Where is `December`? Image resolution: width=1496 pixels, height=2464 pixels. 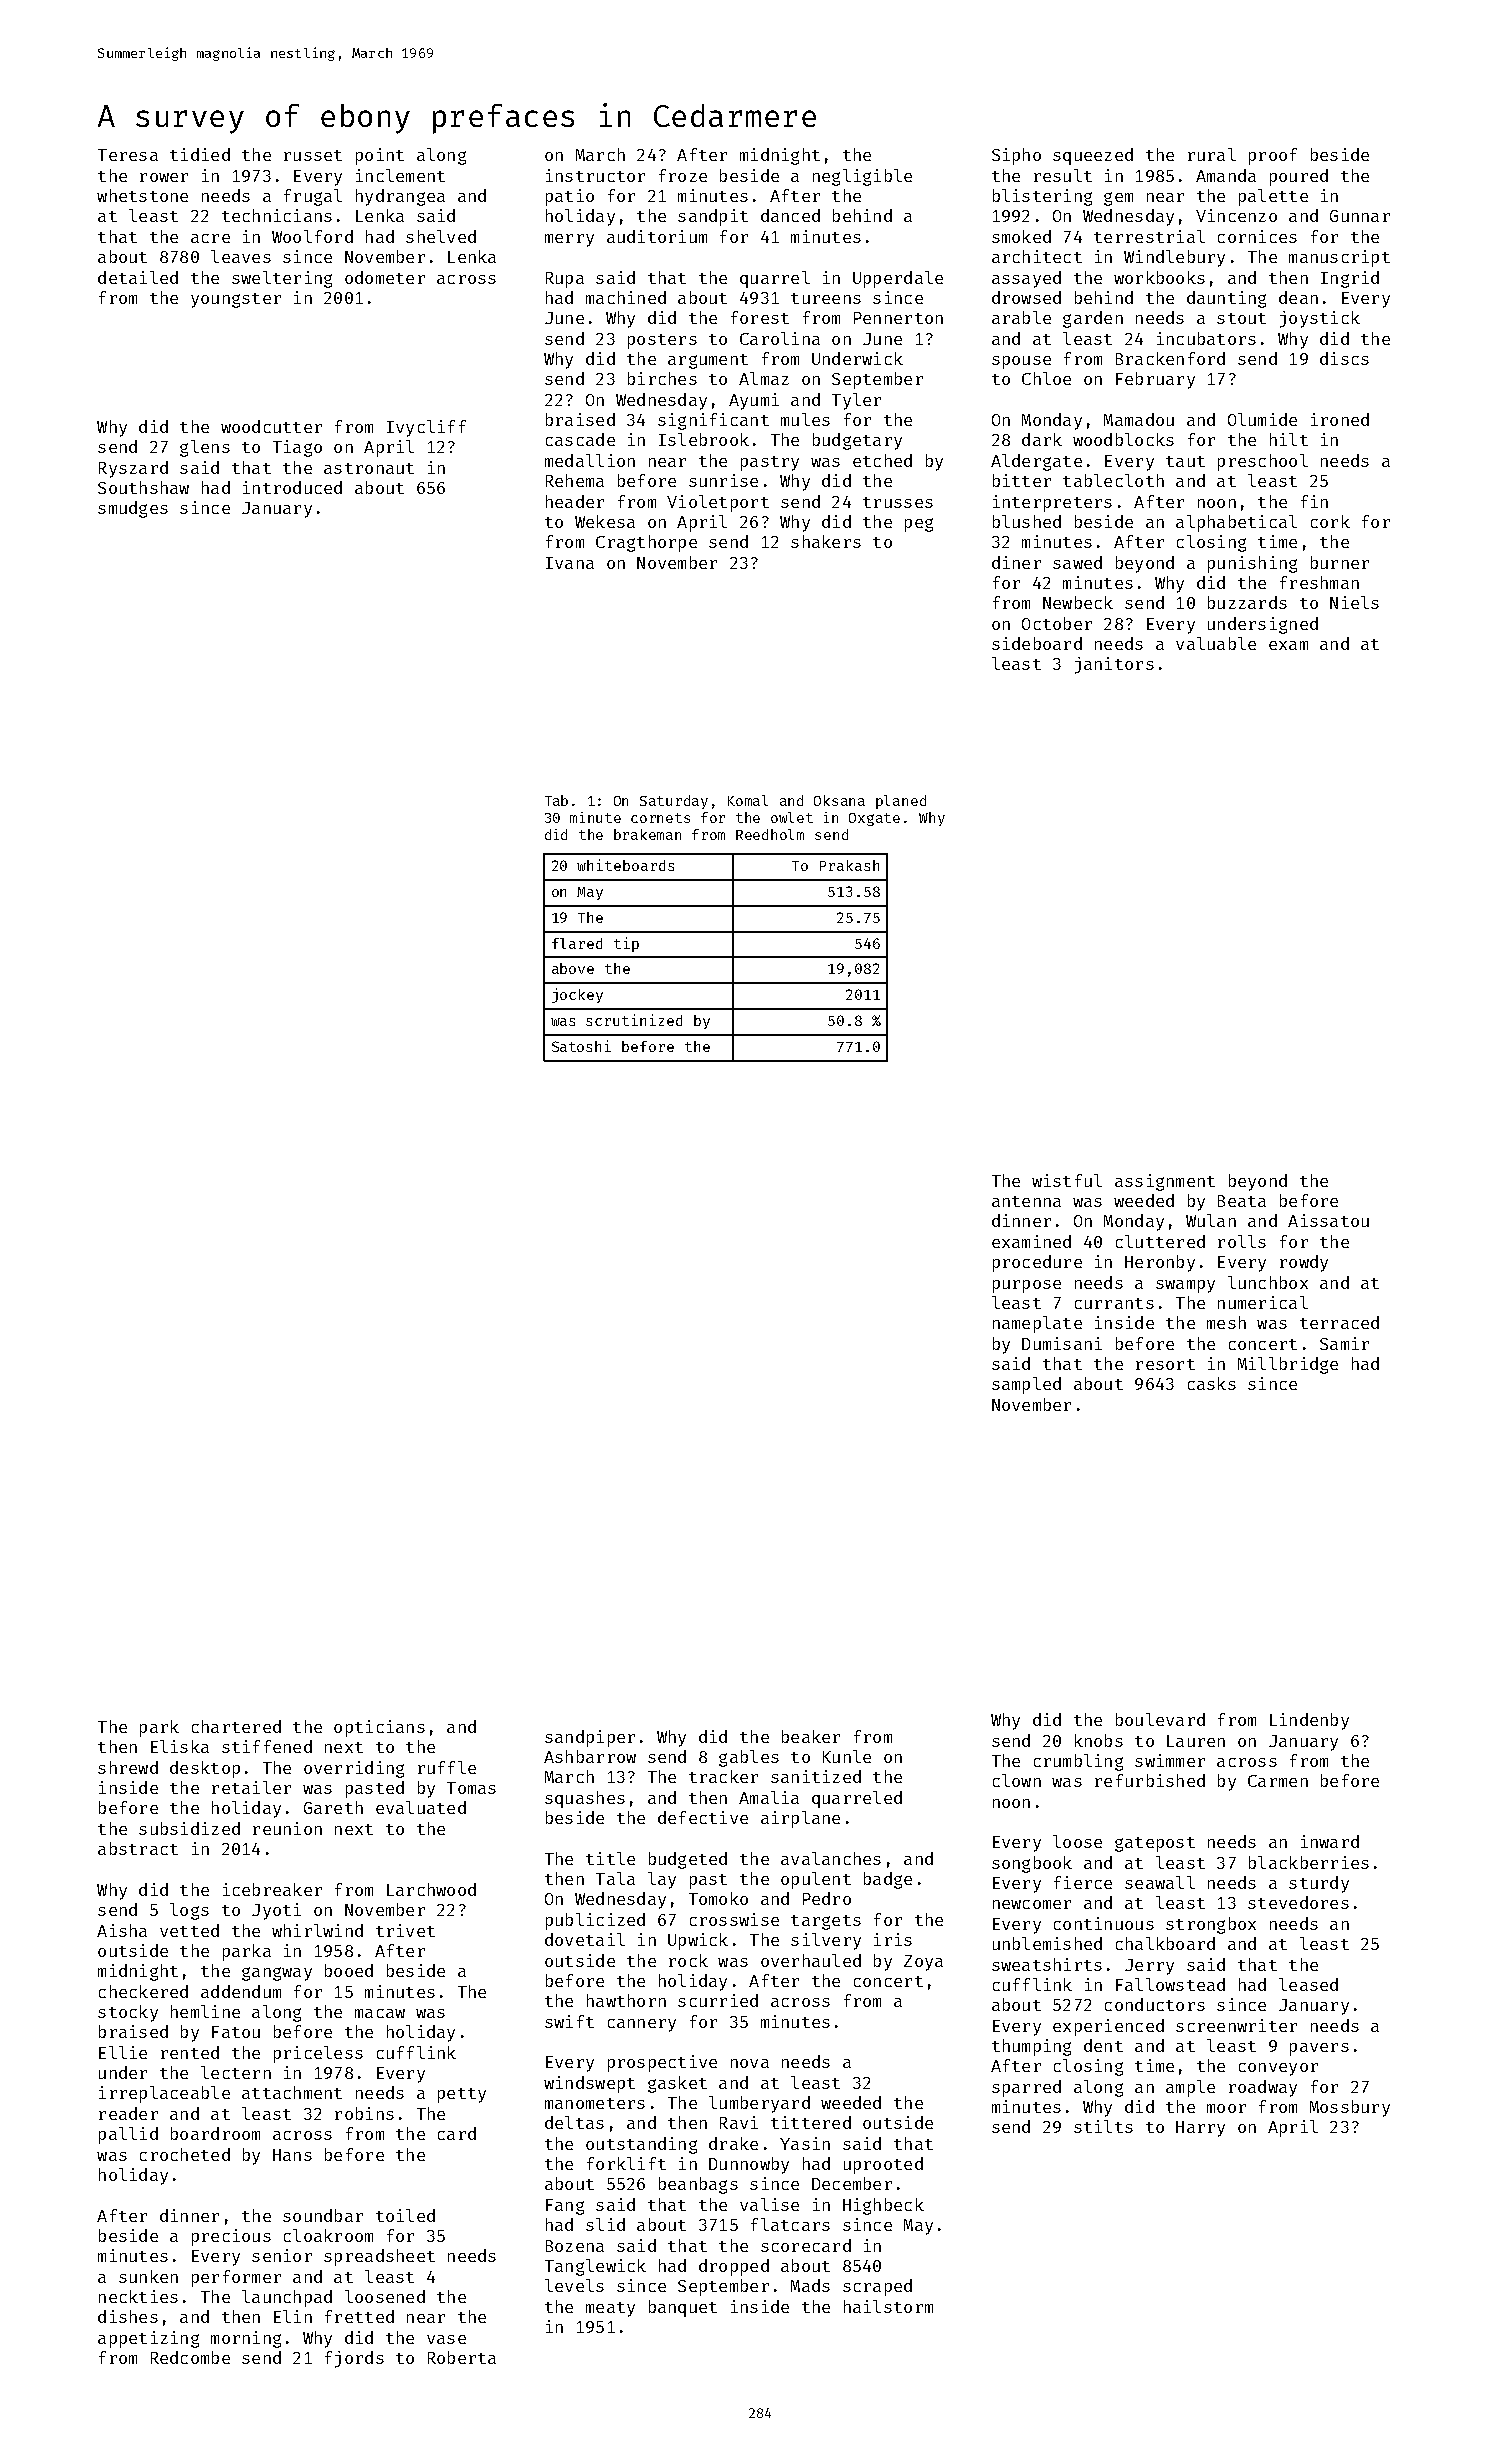
December is located at coordinates (852, 2183).
